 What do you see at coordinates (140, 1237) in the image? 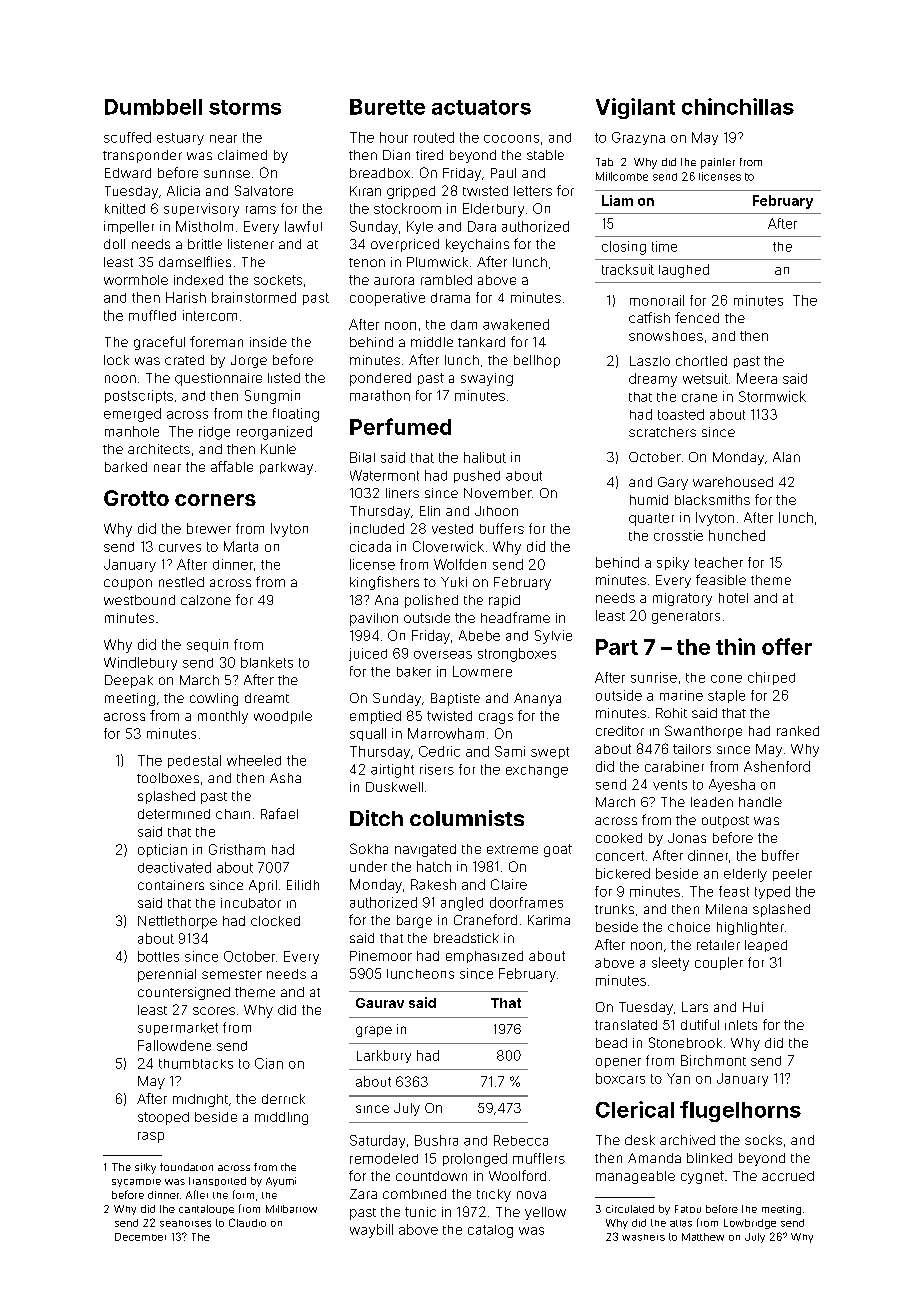
I see `December` at bounding box center [140, 1237].
